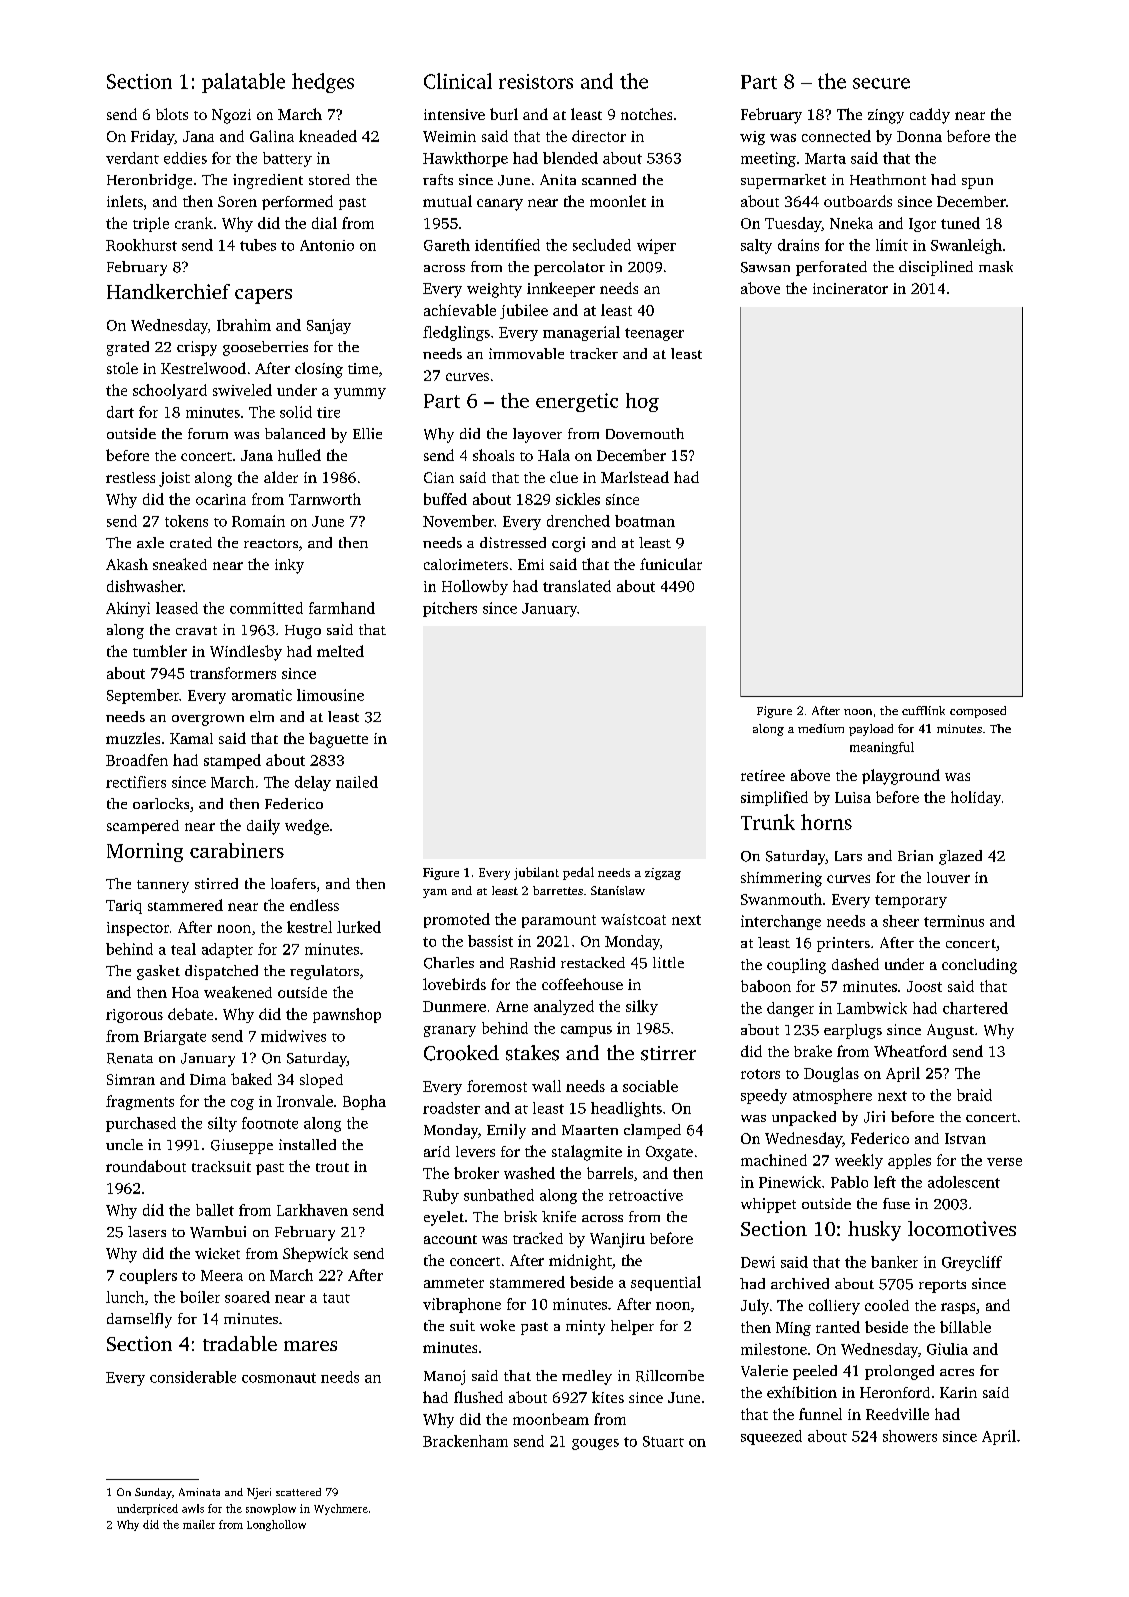 The image size is (1129, 1597). Describe the element at coordinates (836, 136) in the screenshot. I see `connected` at that location.
